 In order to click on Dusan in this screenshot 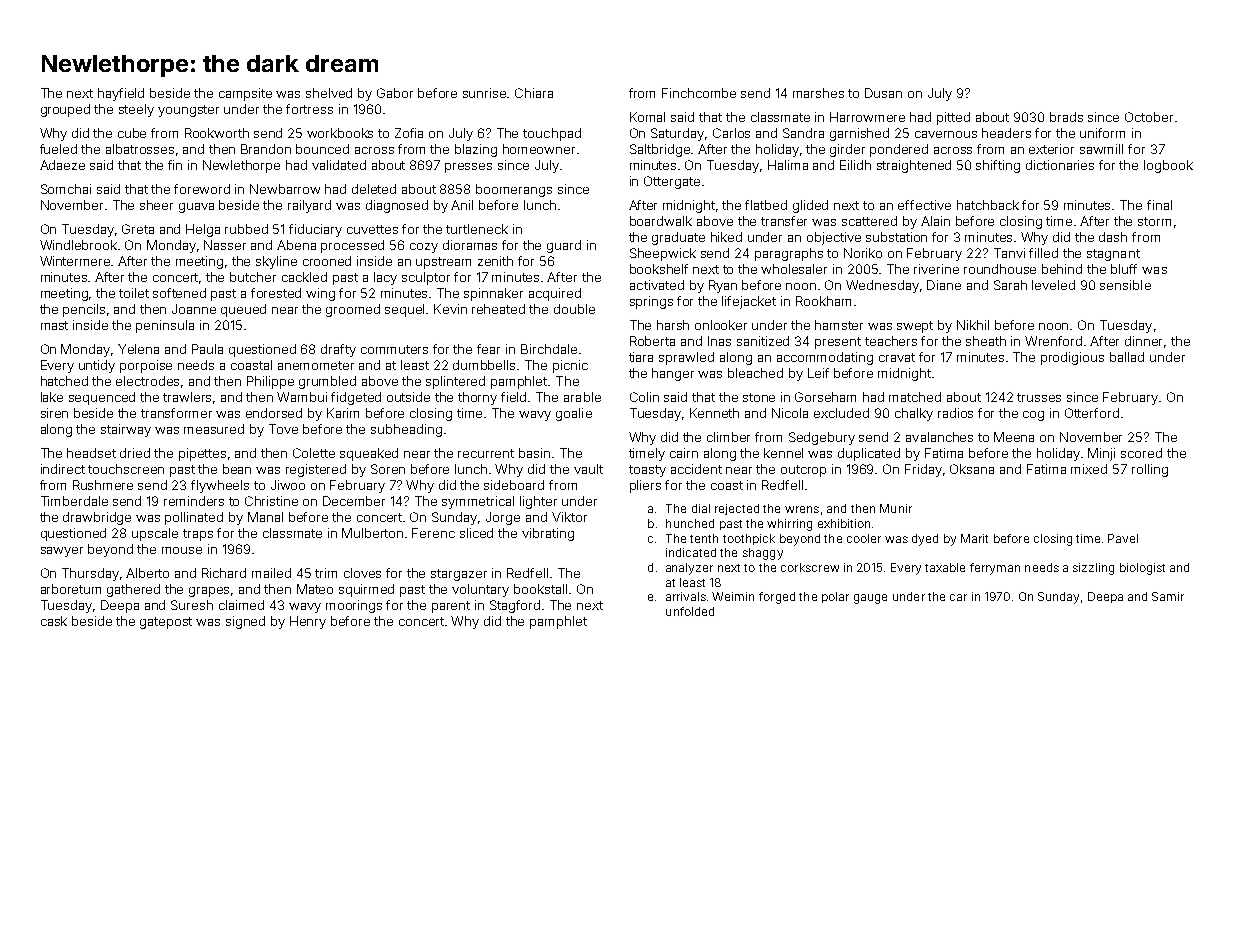, I will do `click(883, 93)`.
